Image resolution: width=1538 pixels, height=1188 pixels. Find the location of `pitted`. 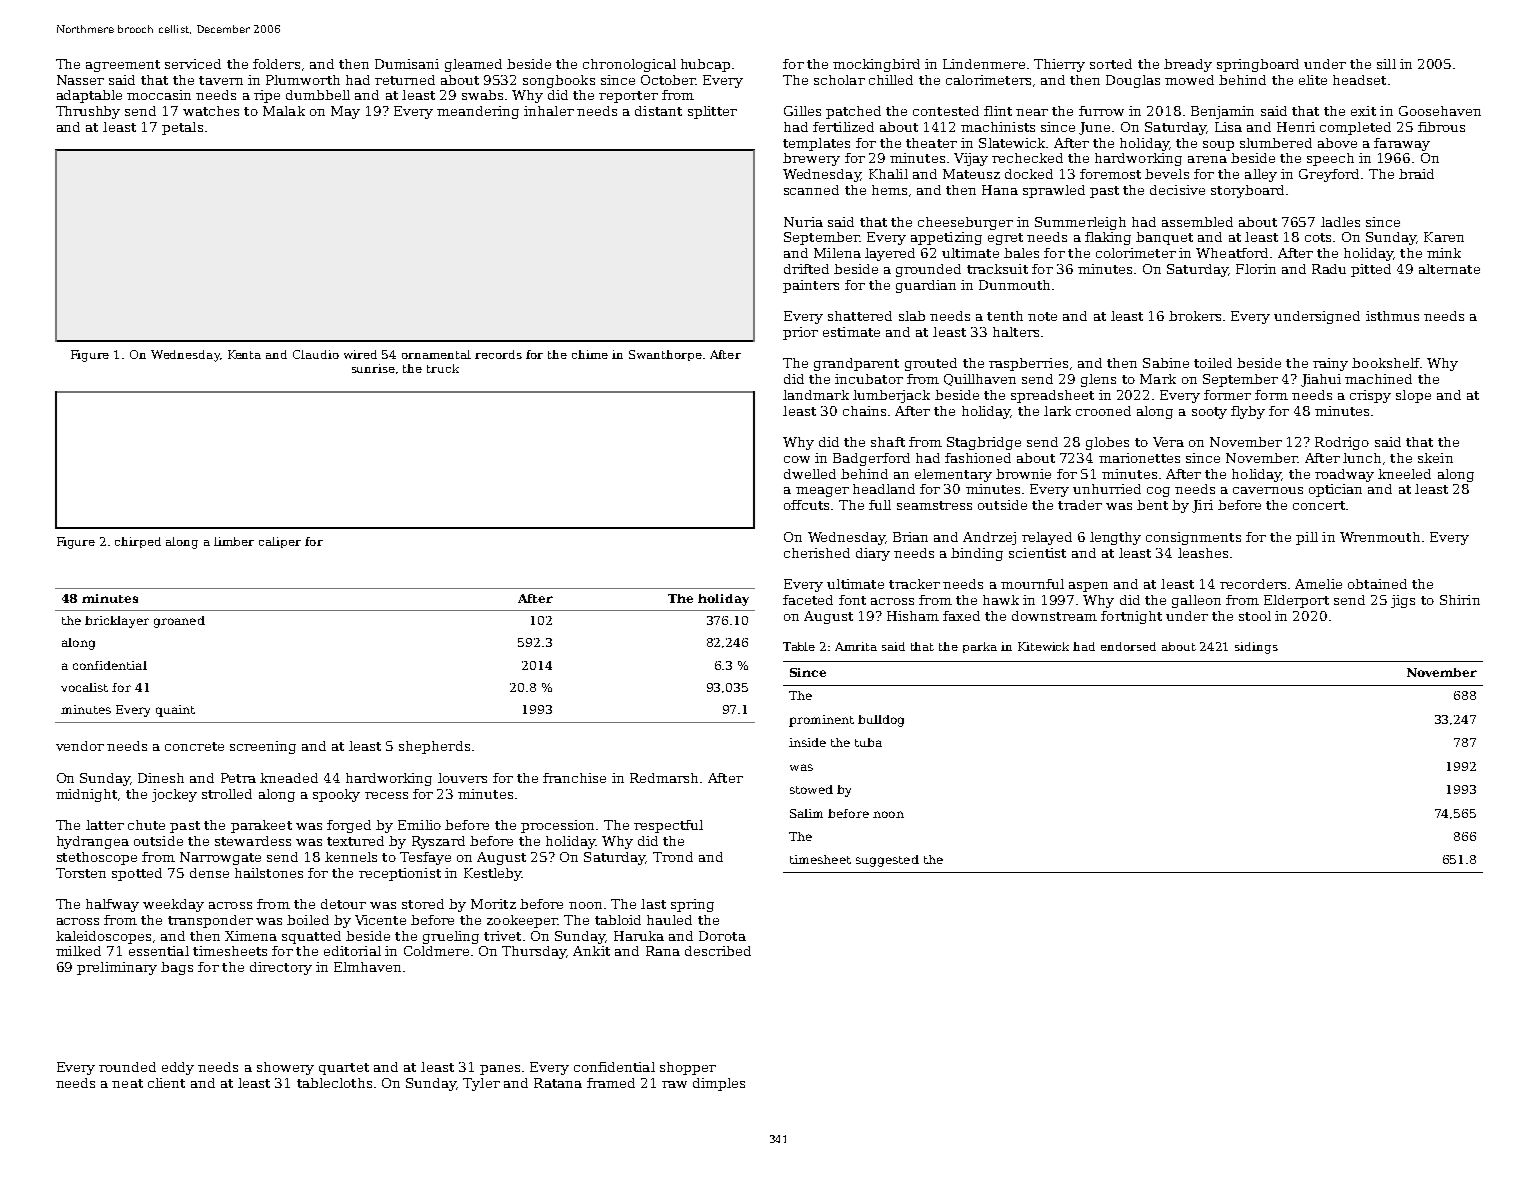

pitted is located at coordinates (1371, 270).
